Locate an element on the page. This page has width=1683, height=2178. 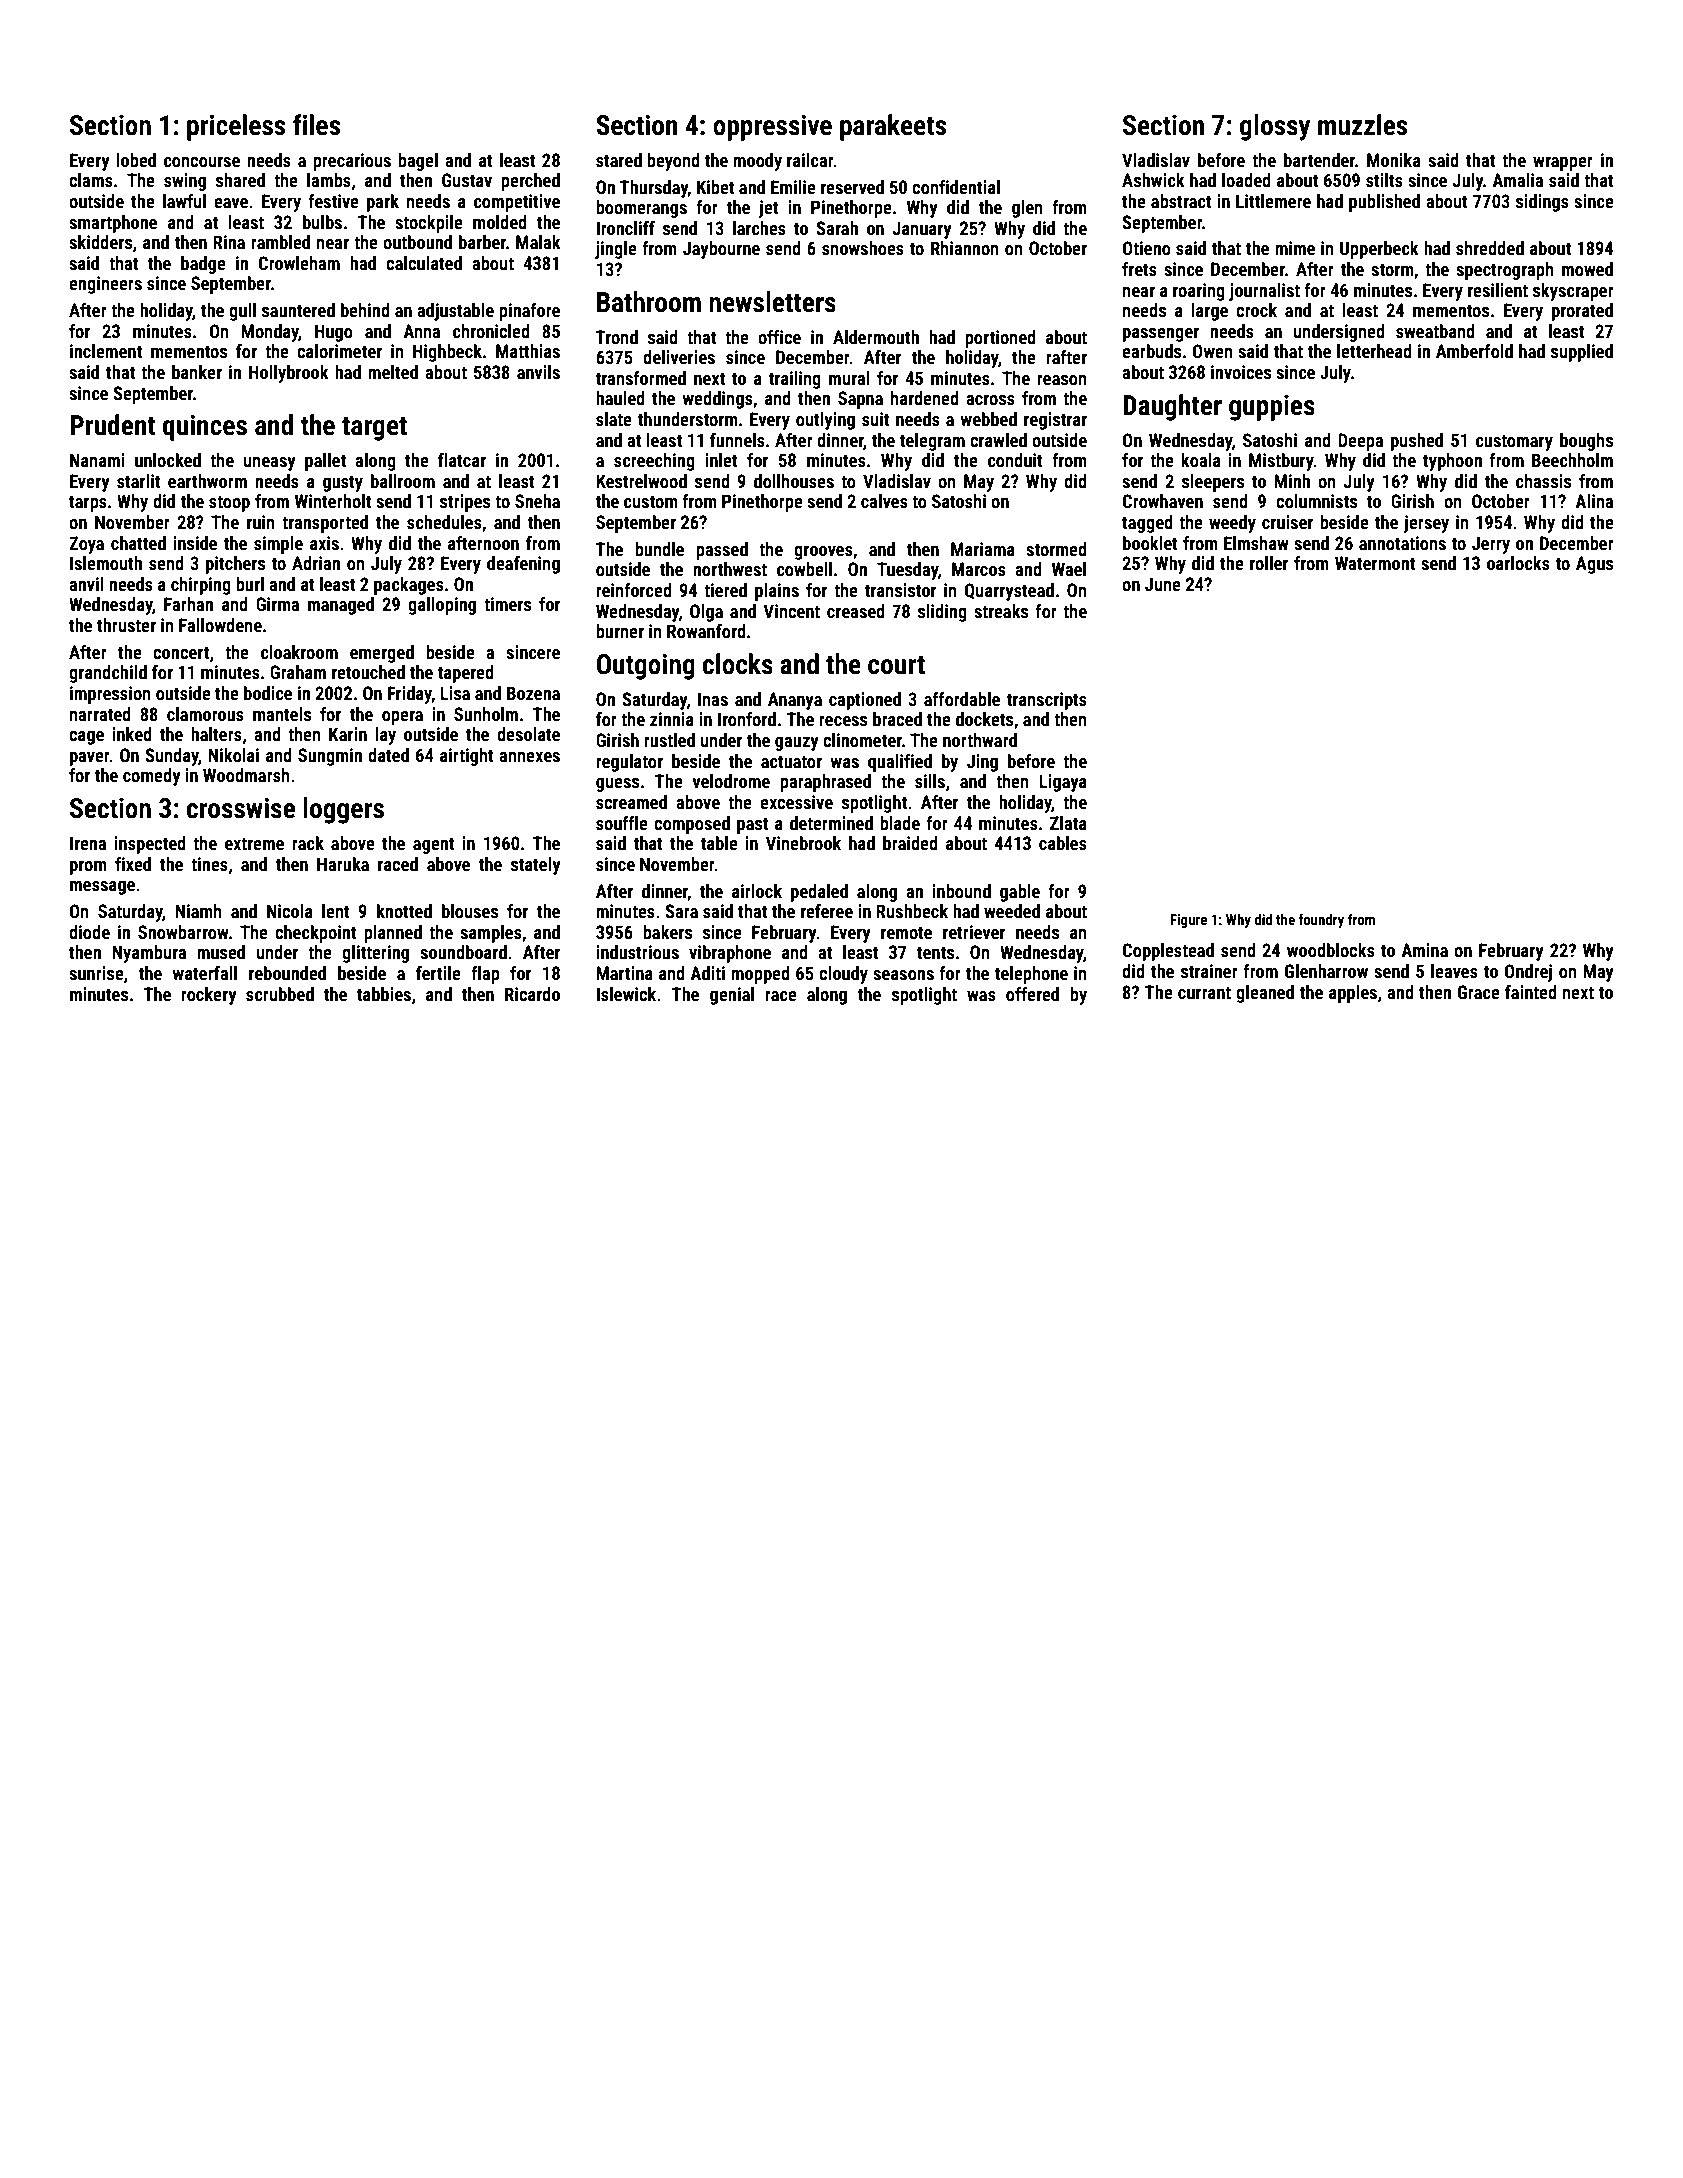
journalist is located at coordinates (1264, 292).
